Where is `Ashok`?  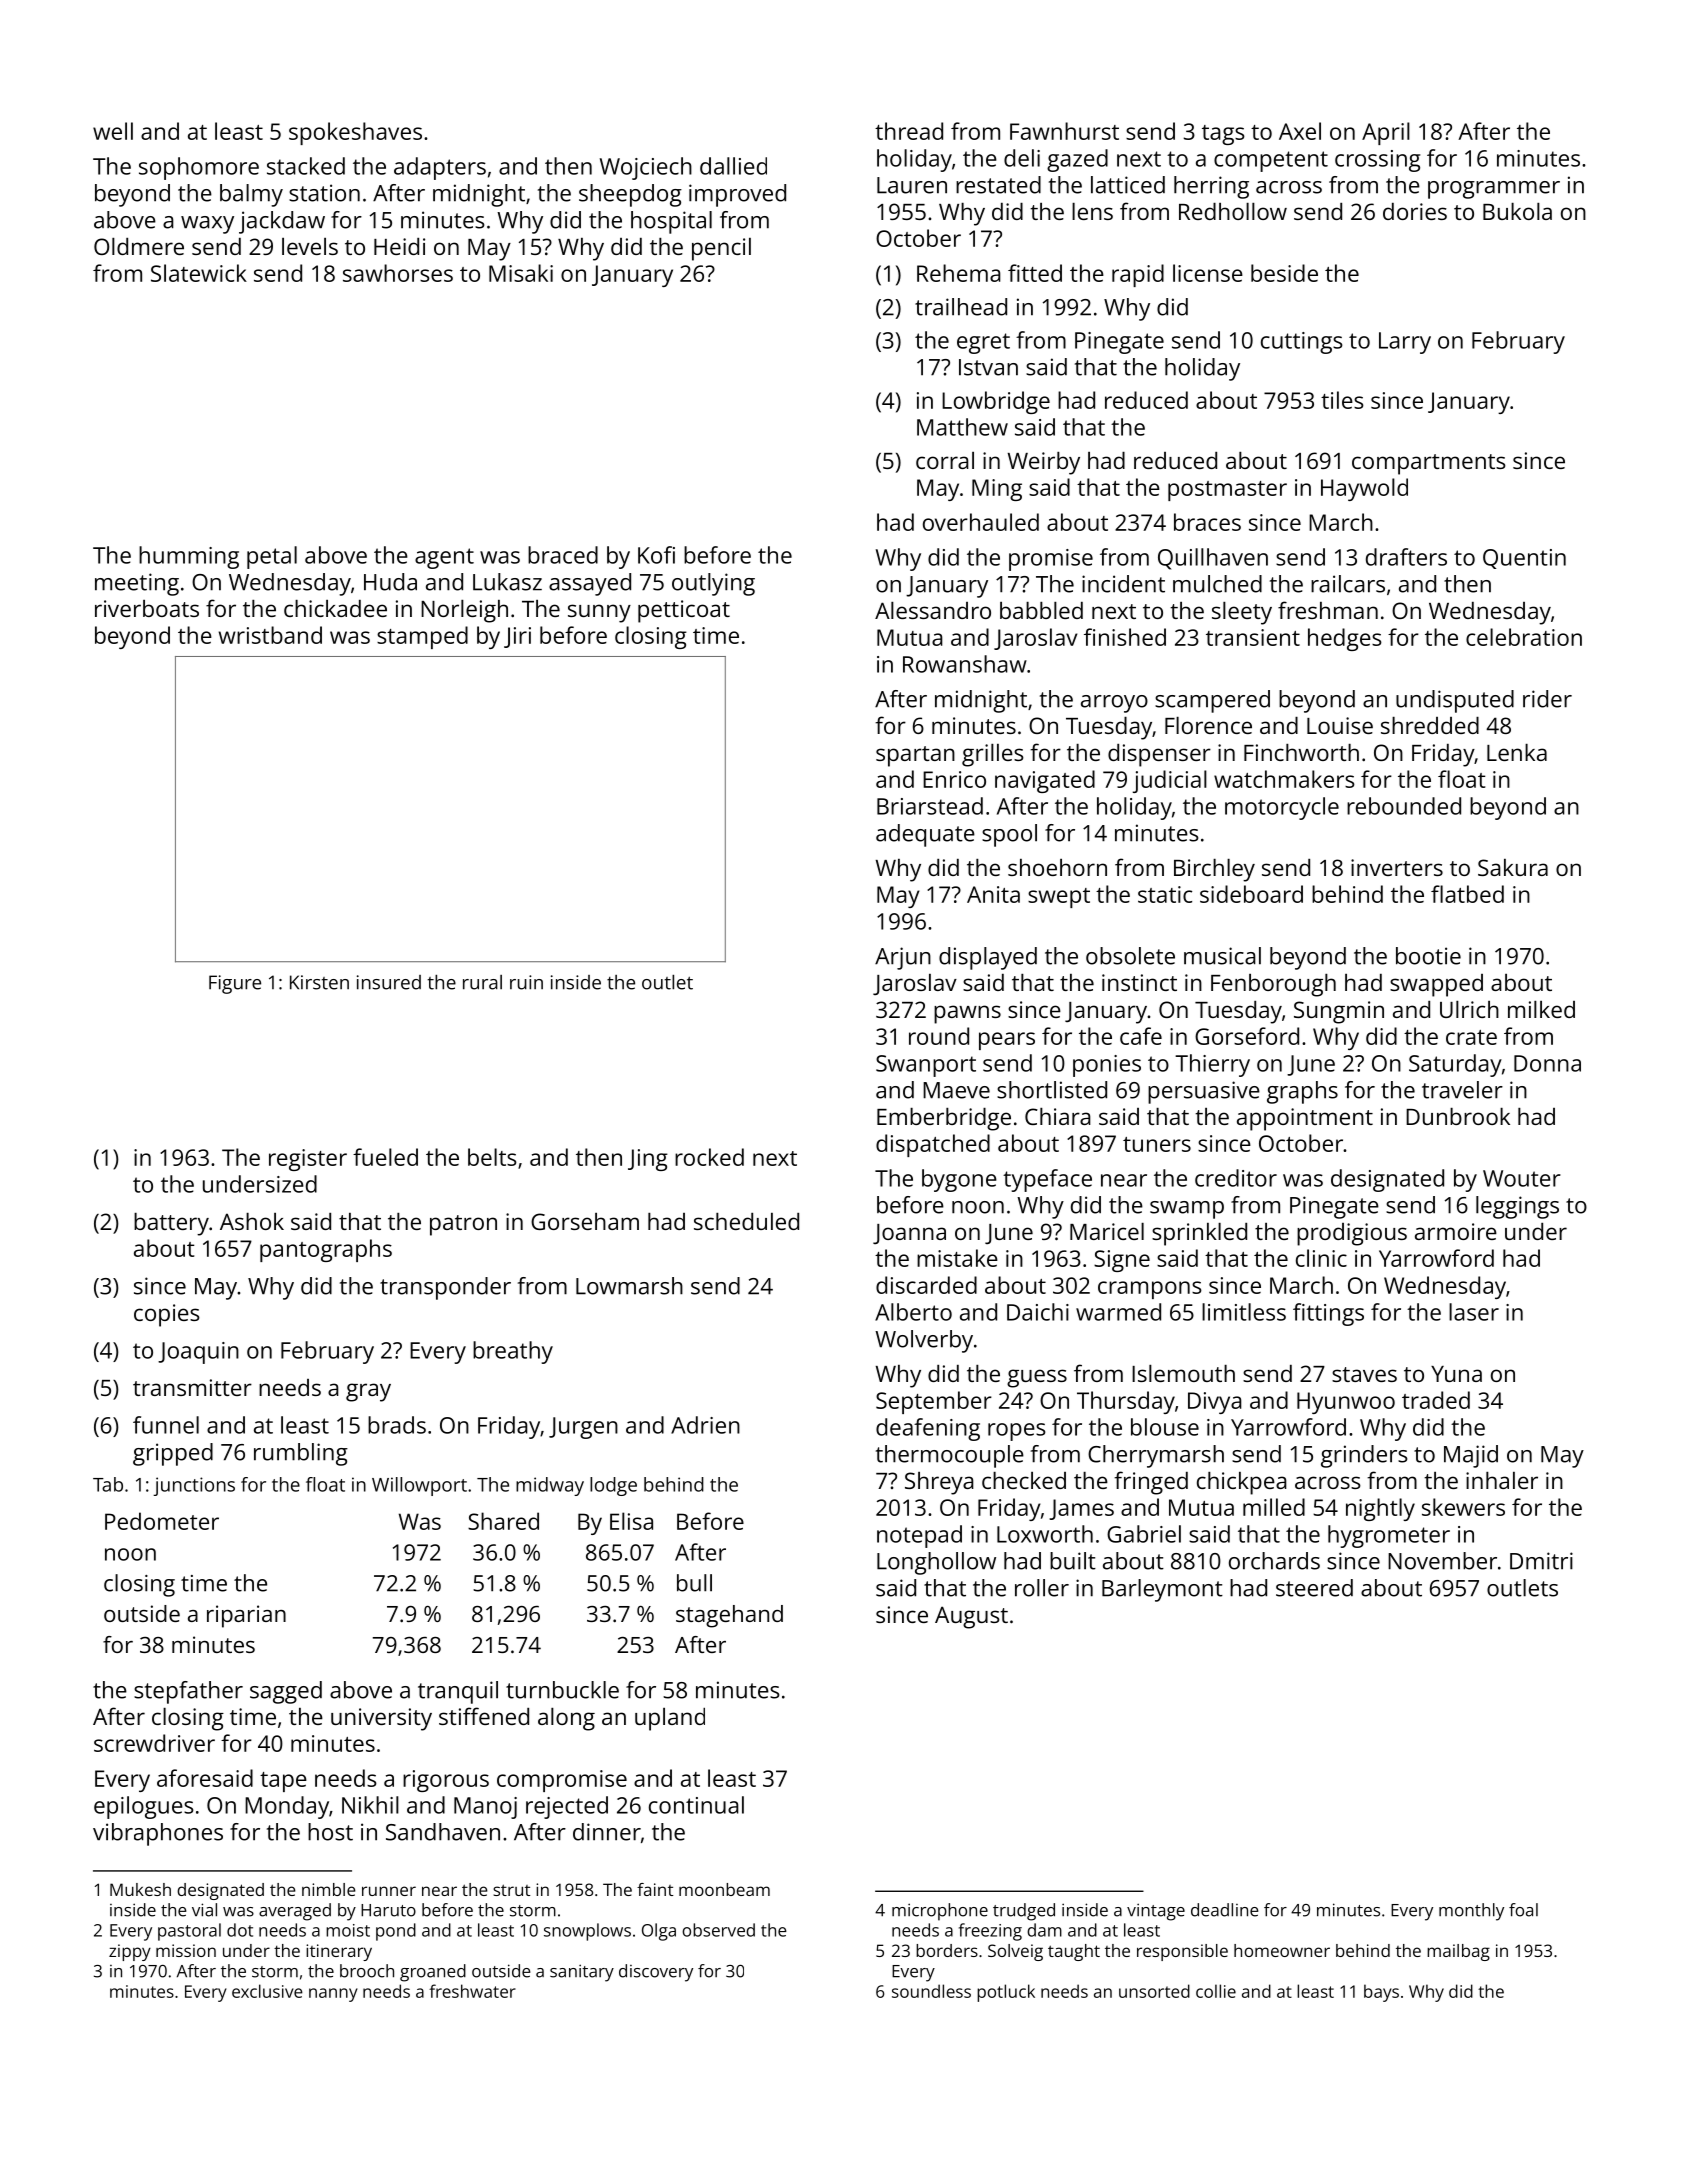 Ashok is located at coordinates (252, 1221).
